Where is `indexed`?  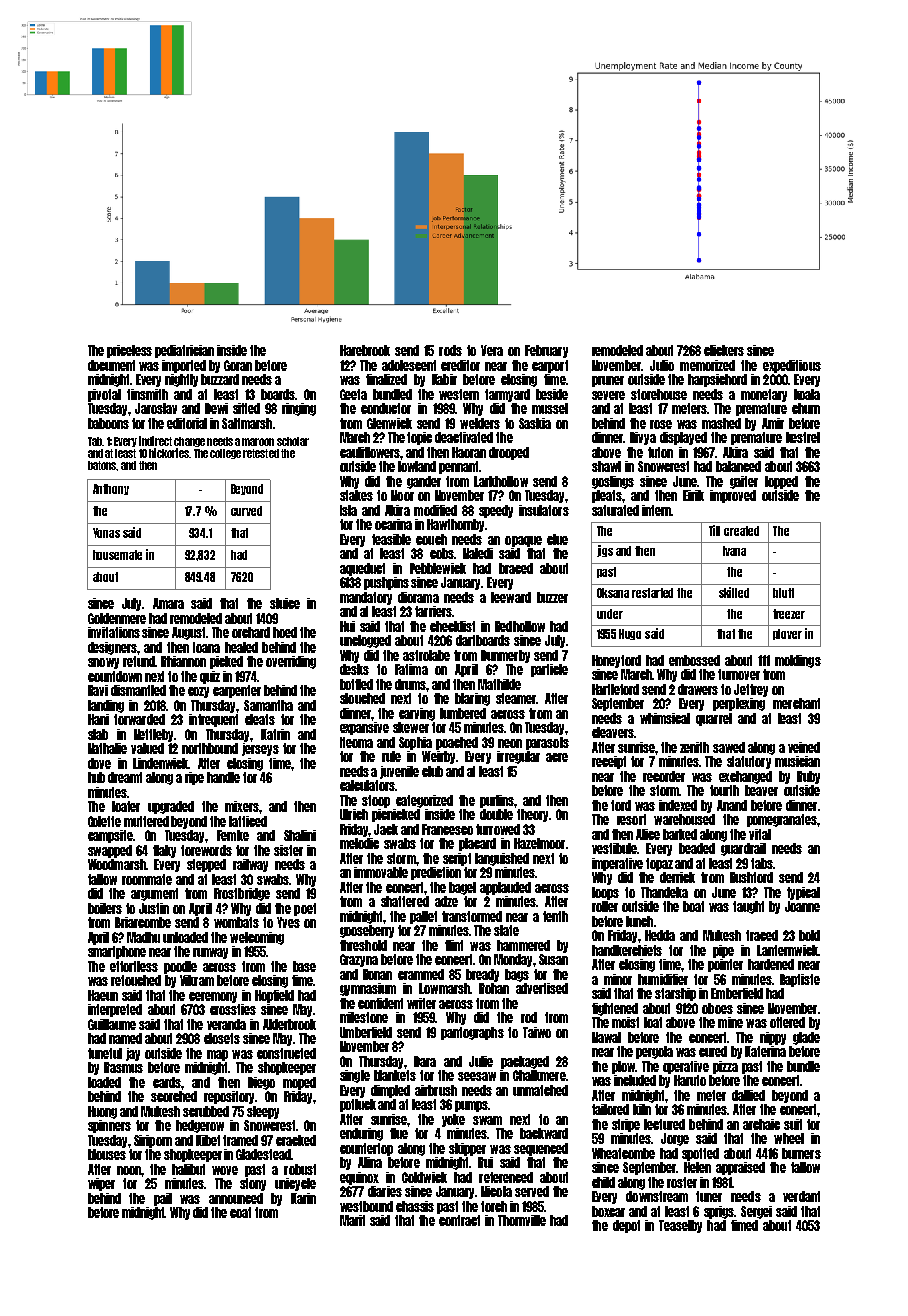
indexed is located at coordinates (678, 805).
